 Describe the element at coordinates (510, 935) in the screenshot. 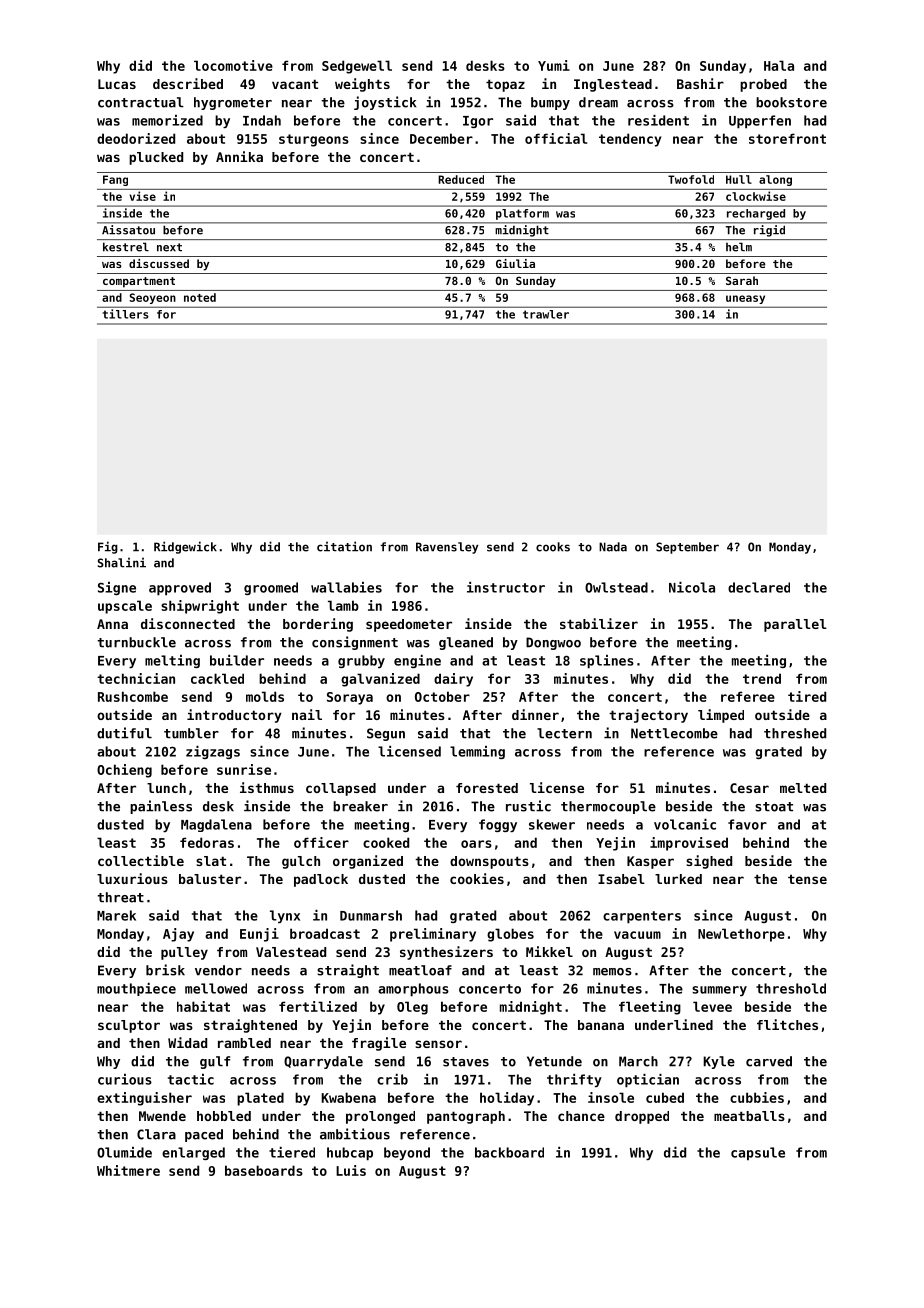

I see `globes` at that location.
